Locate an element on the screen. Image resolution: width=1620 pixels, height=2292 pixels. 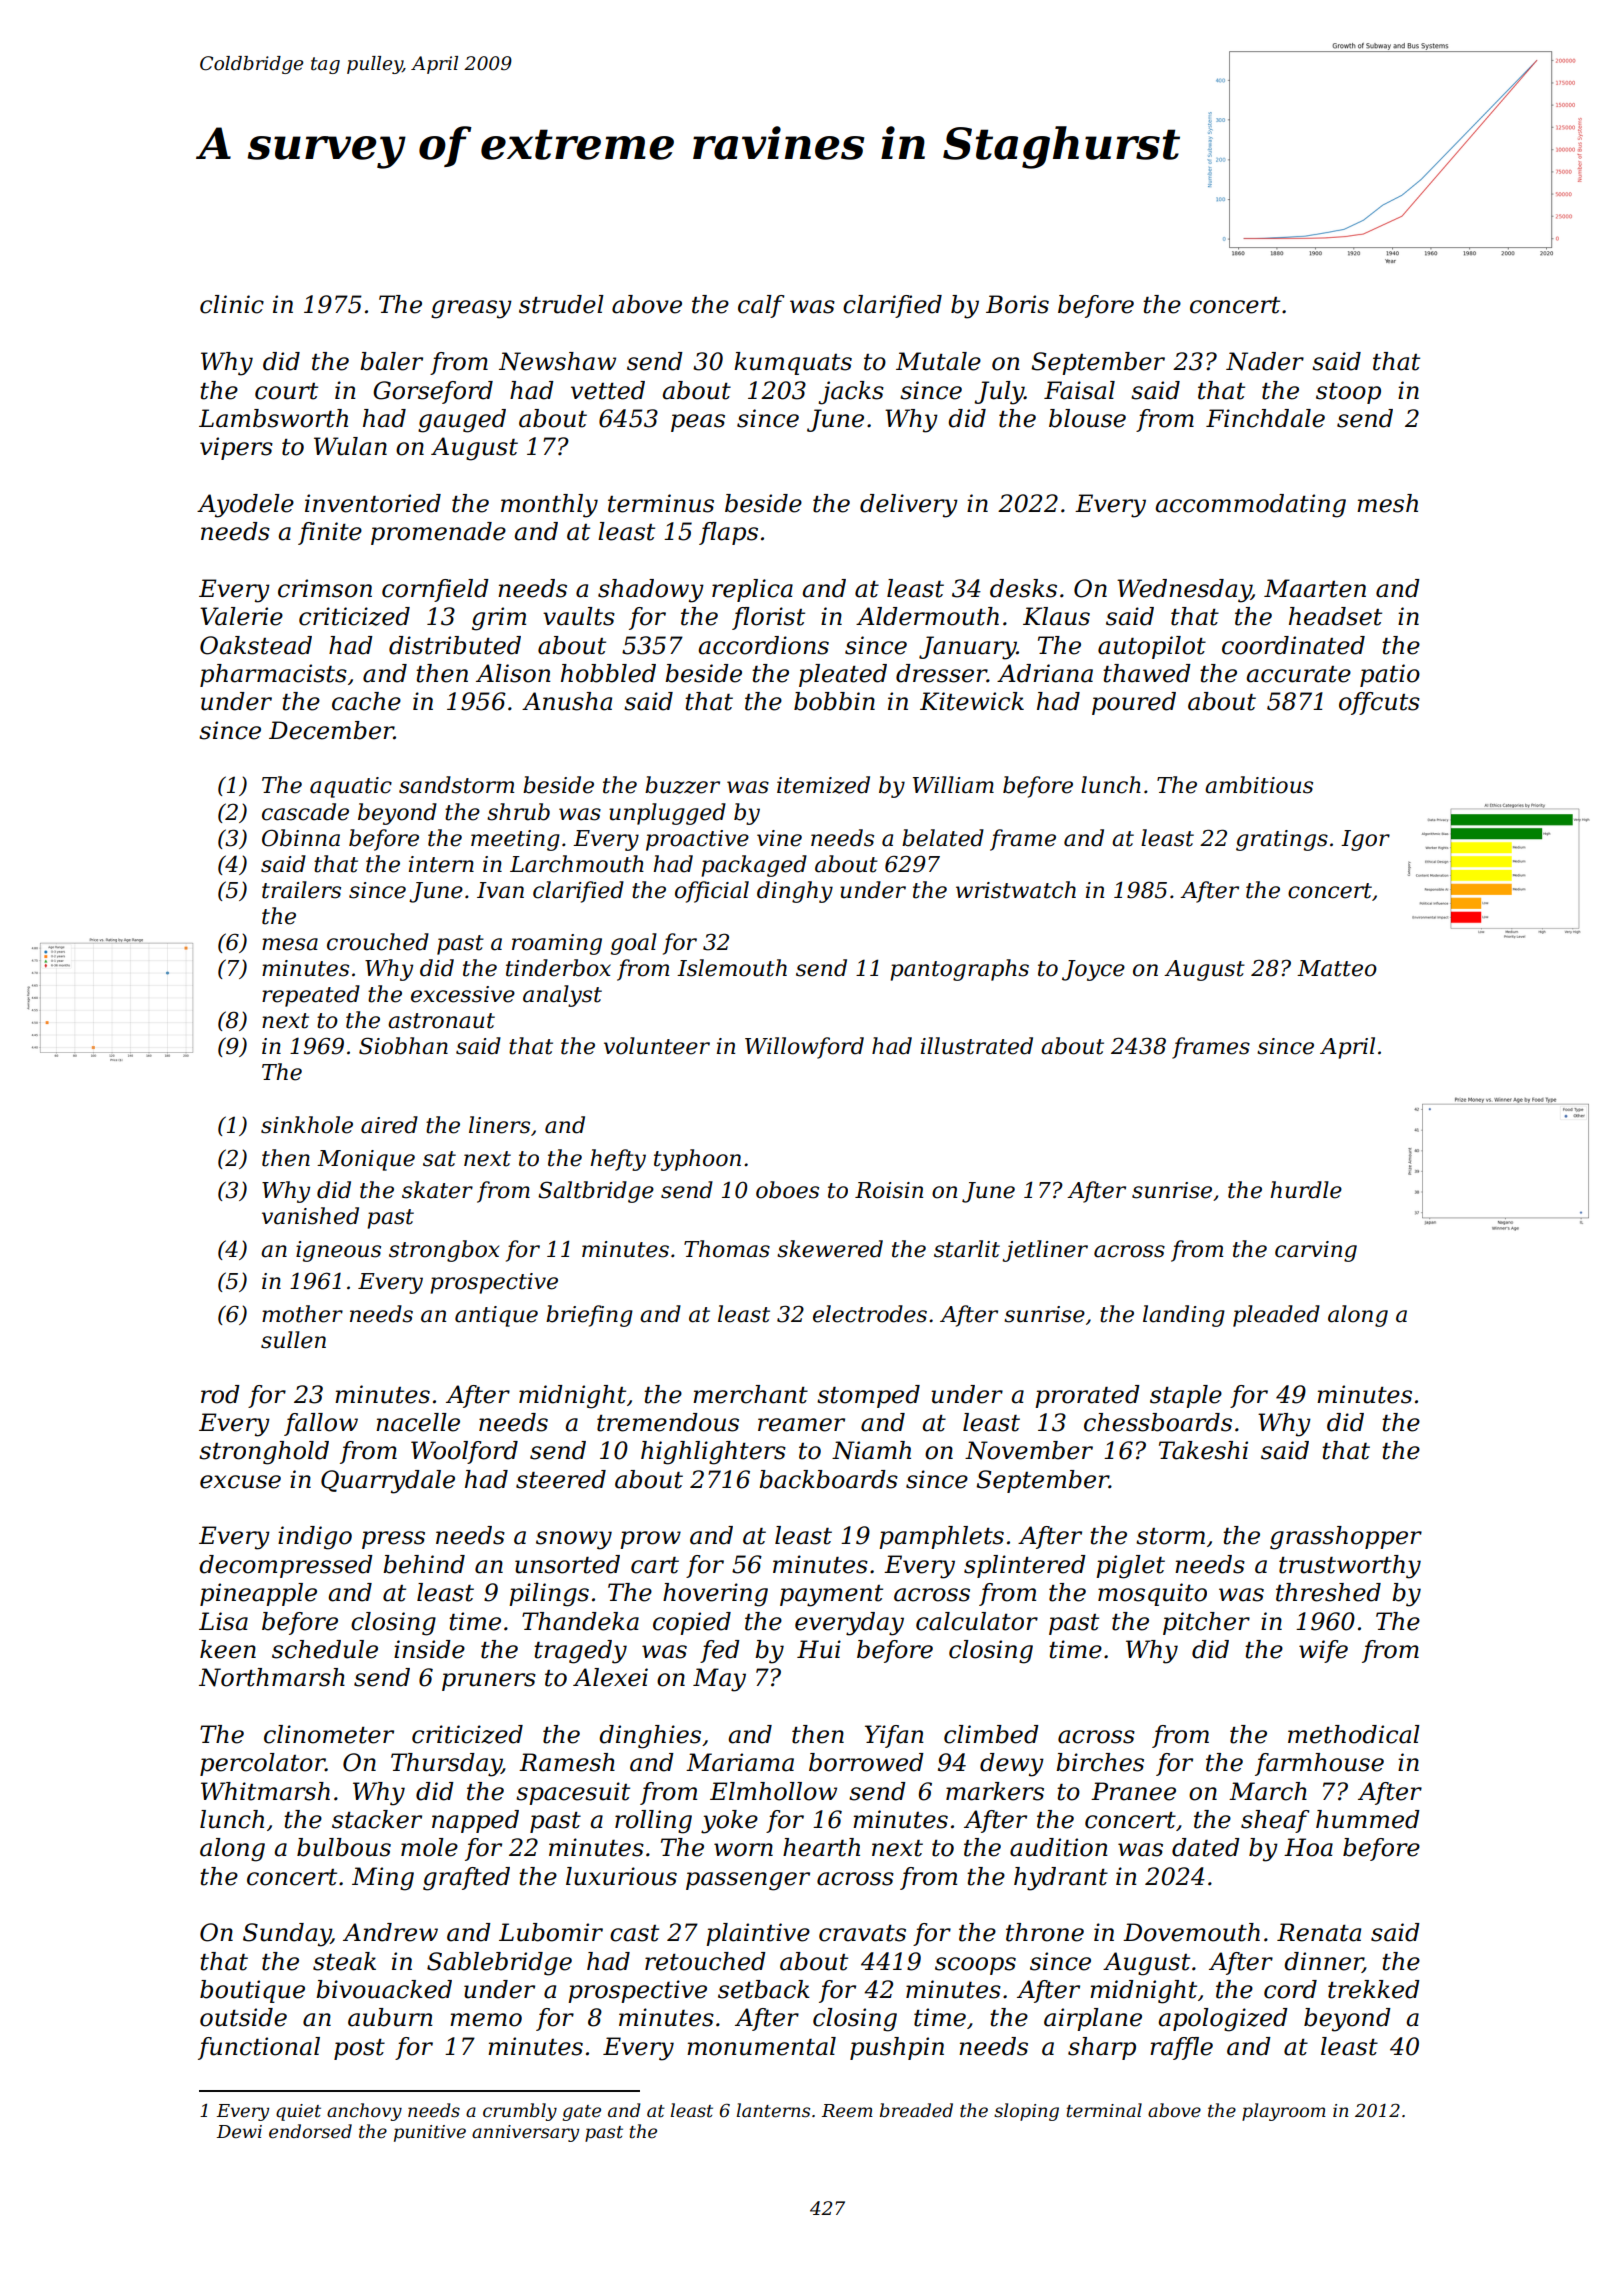
methodical is located at coordinates (1354, 1734).
